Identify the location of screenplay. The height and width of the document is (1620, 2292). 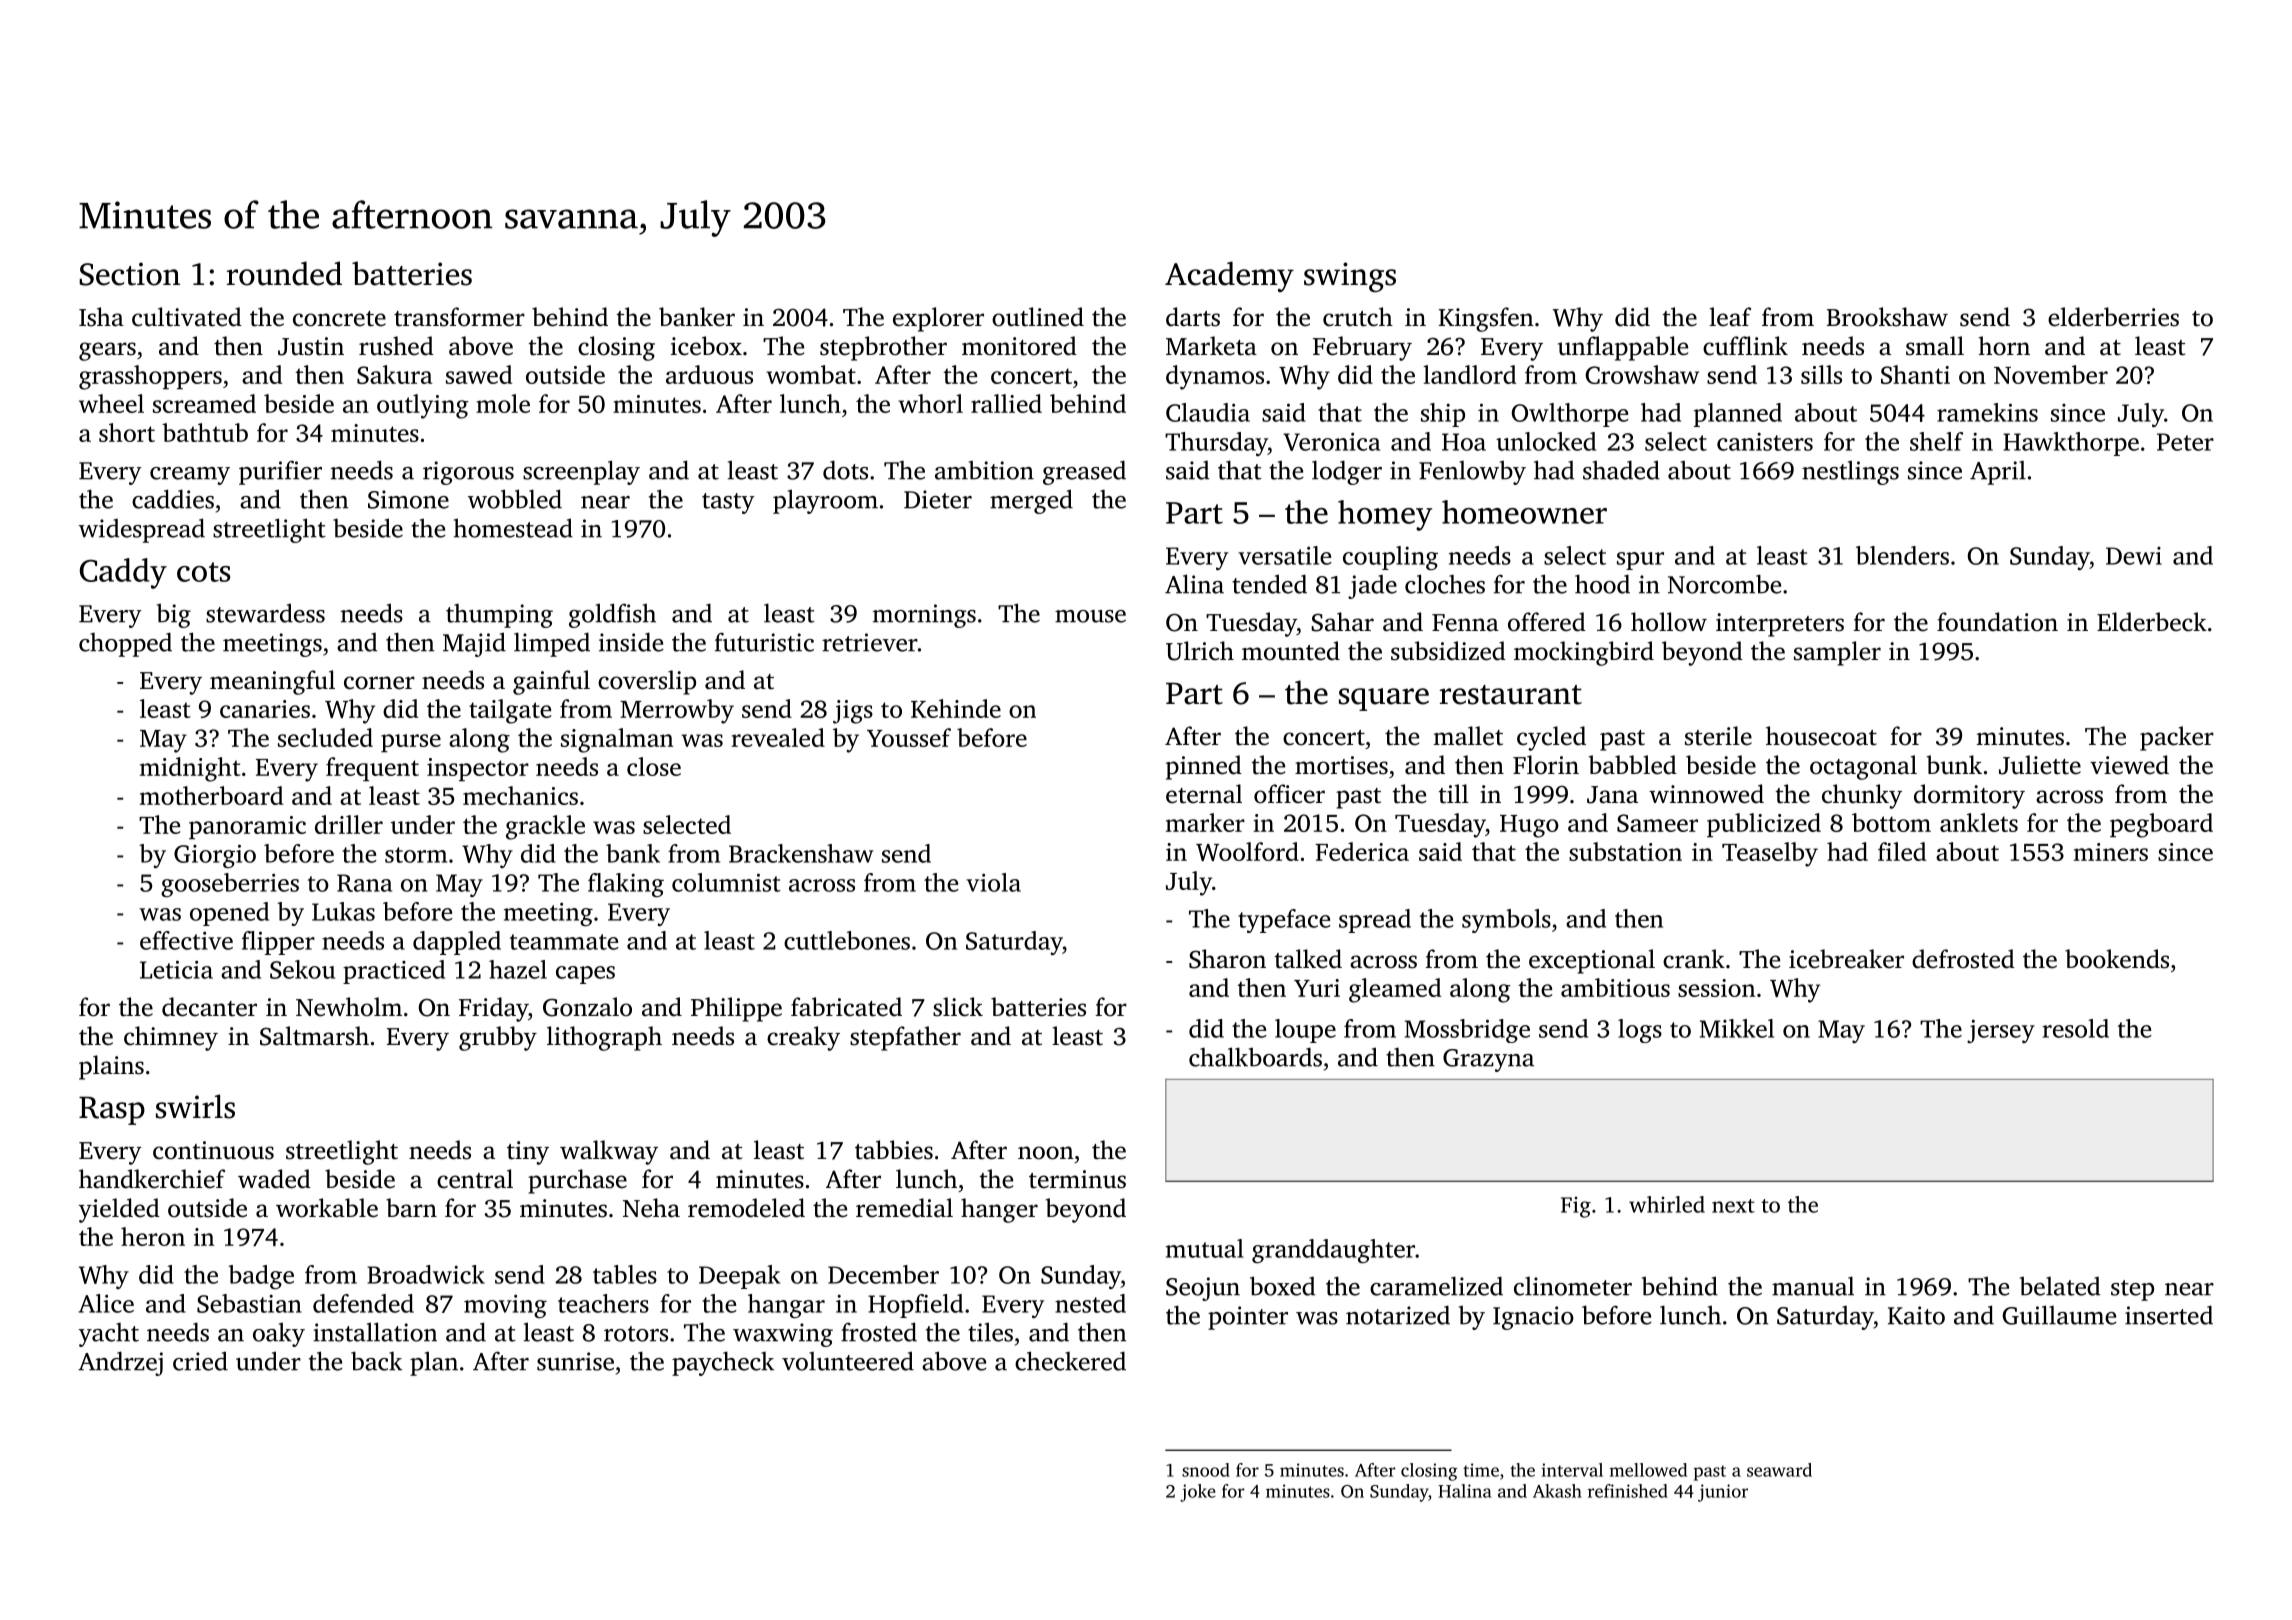
(581, 472).
